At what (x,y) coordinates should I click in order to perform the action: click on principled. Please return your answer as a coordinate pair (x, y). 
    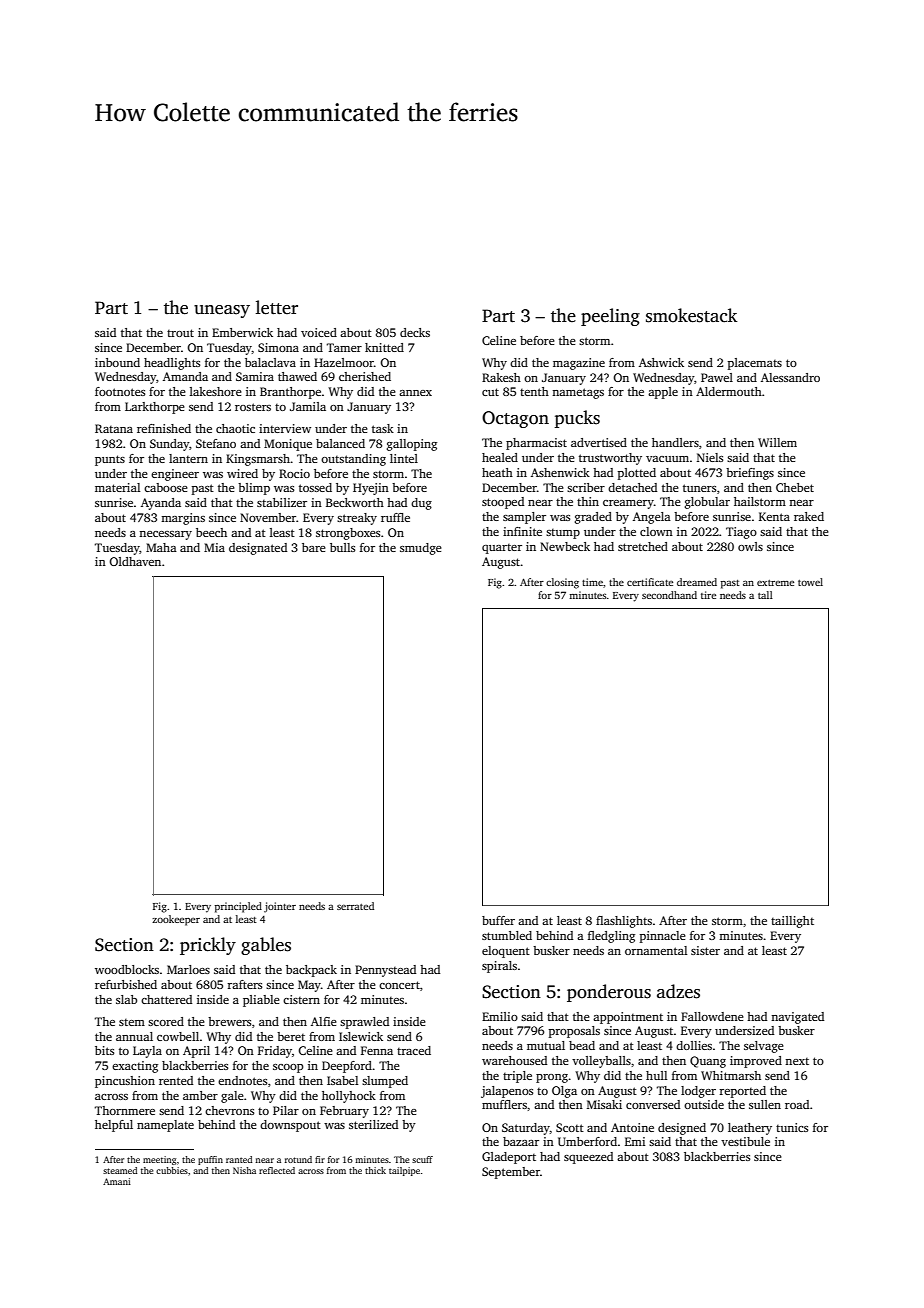
    Looking at the image, I should click on (238, 907).
